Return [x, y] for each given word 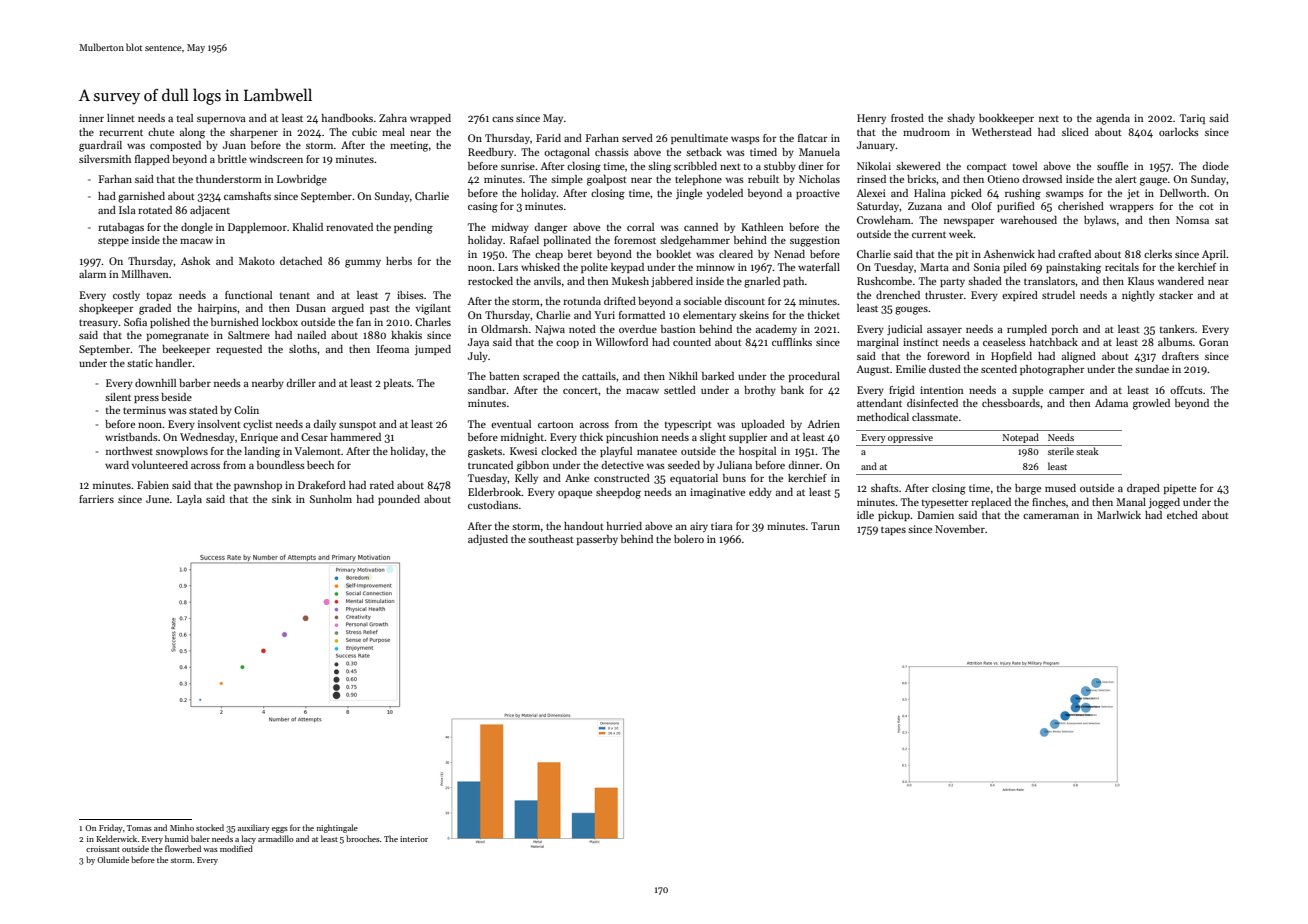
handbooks [347, 118]
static [140, 363]
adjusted [488, 540]
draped [1143, 489]
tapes [893, 530]
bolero [689, 539]
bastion [678, 329]
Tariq [1192, 119]
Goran [1214, 342]
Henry [871, 119]
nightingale [337, 828]
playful [616, 452]
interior [414, 839]
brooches [363, 838]
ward [117, 465]
